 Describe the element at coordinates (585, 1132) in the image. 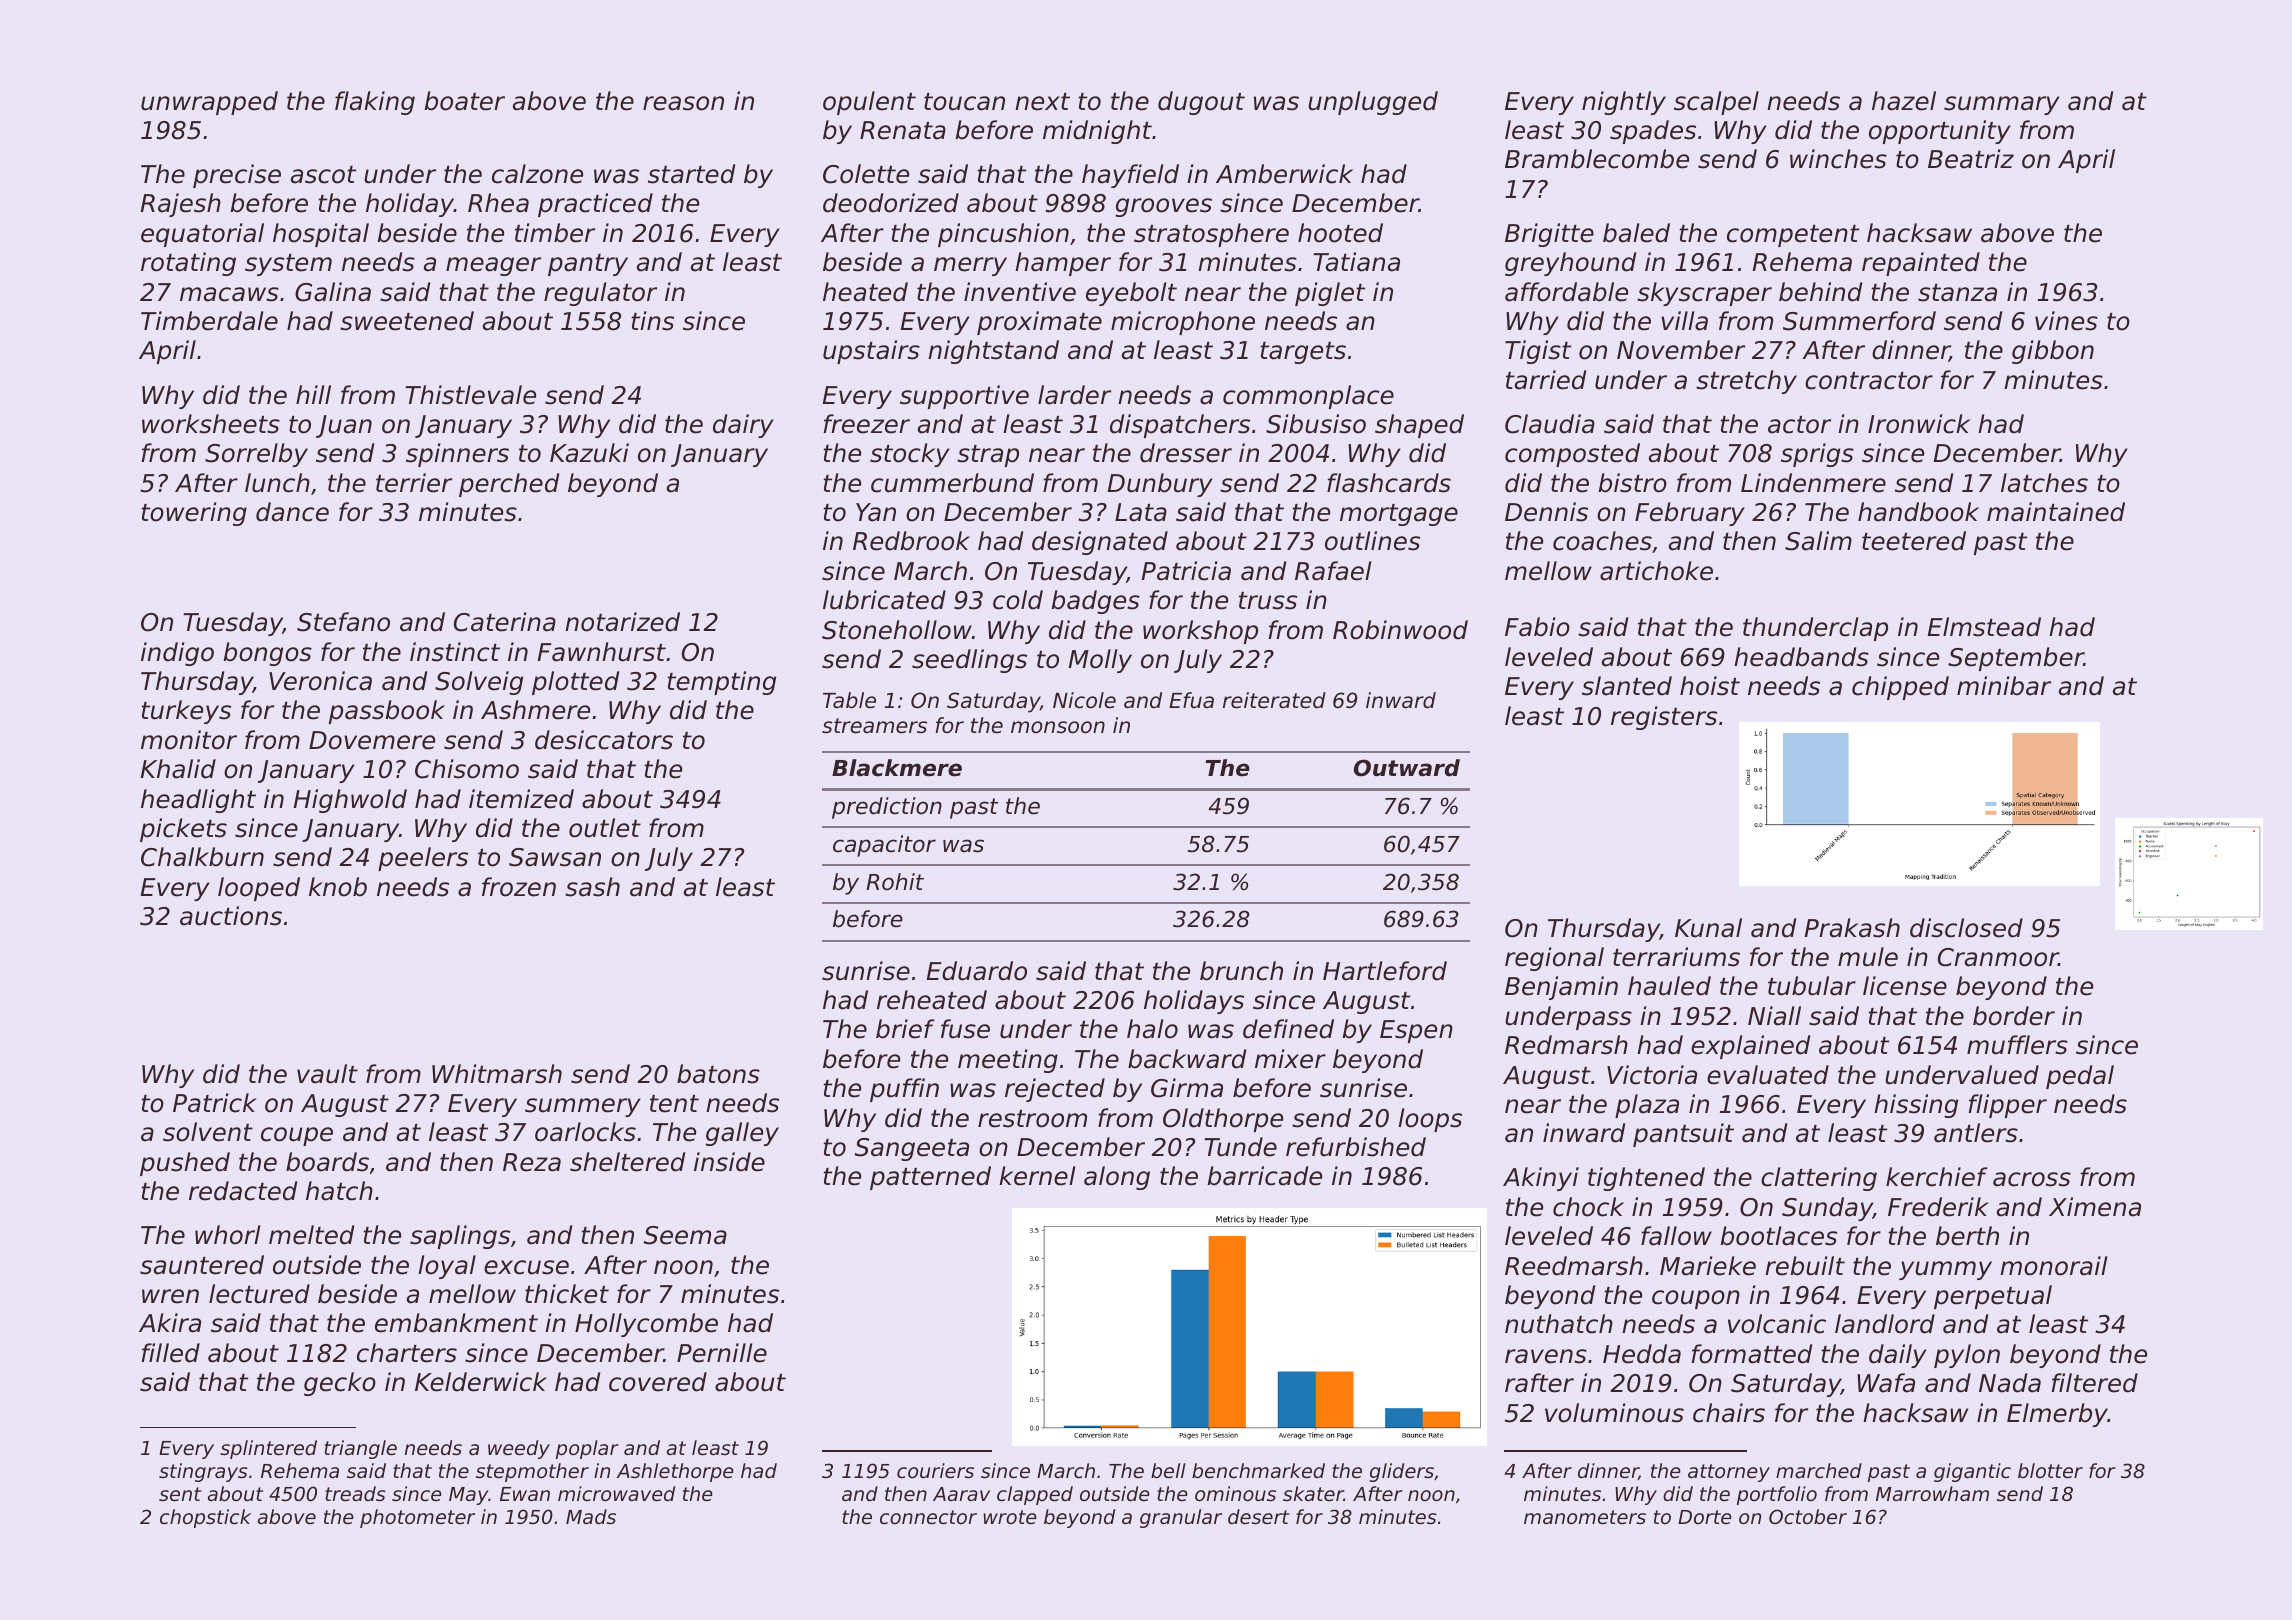

I see `oarlocks` at that location.
